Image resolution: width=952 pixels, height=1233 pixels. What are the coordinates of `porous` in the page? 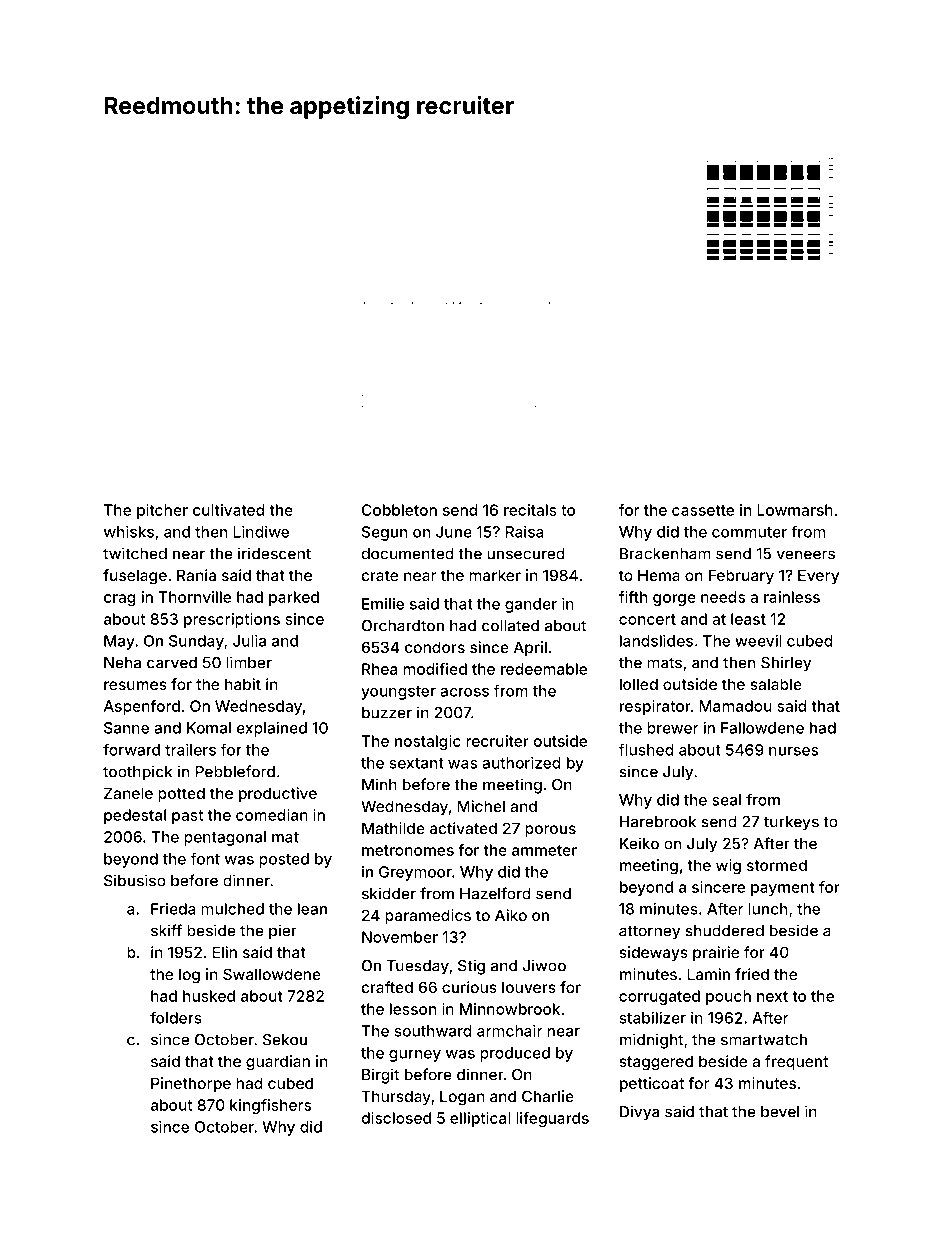 It's located at (550, 831).
